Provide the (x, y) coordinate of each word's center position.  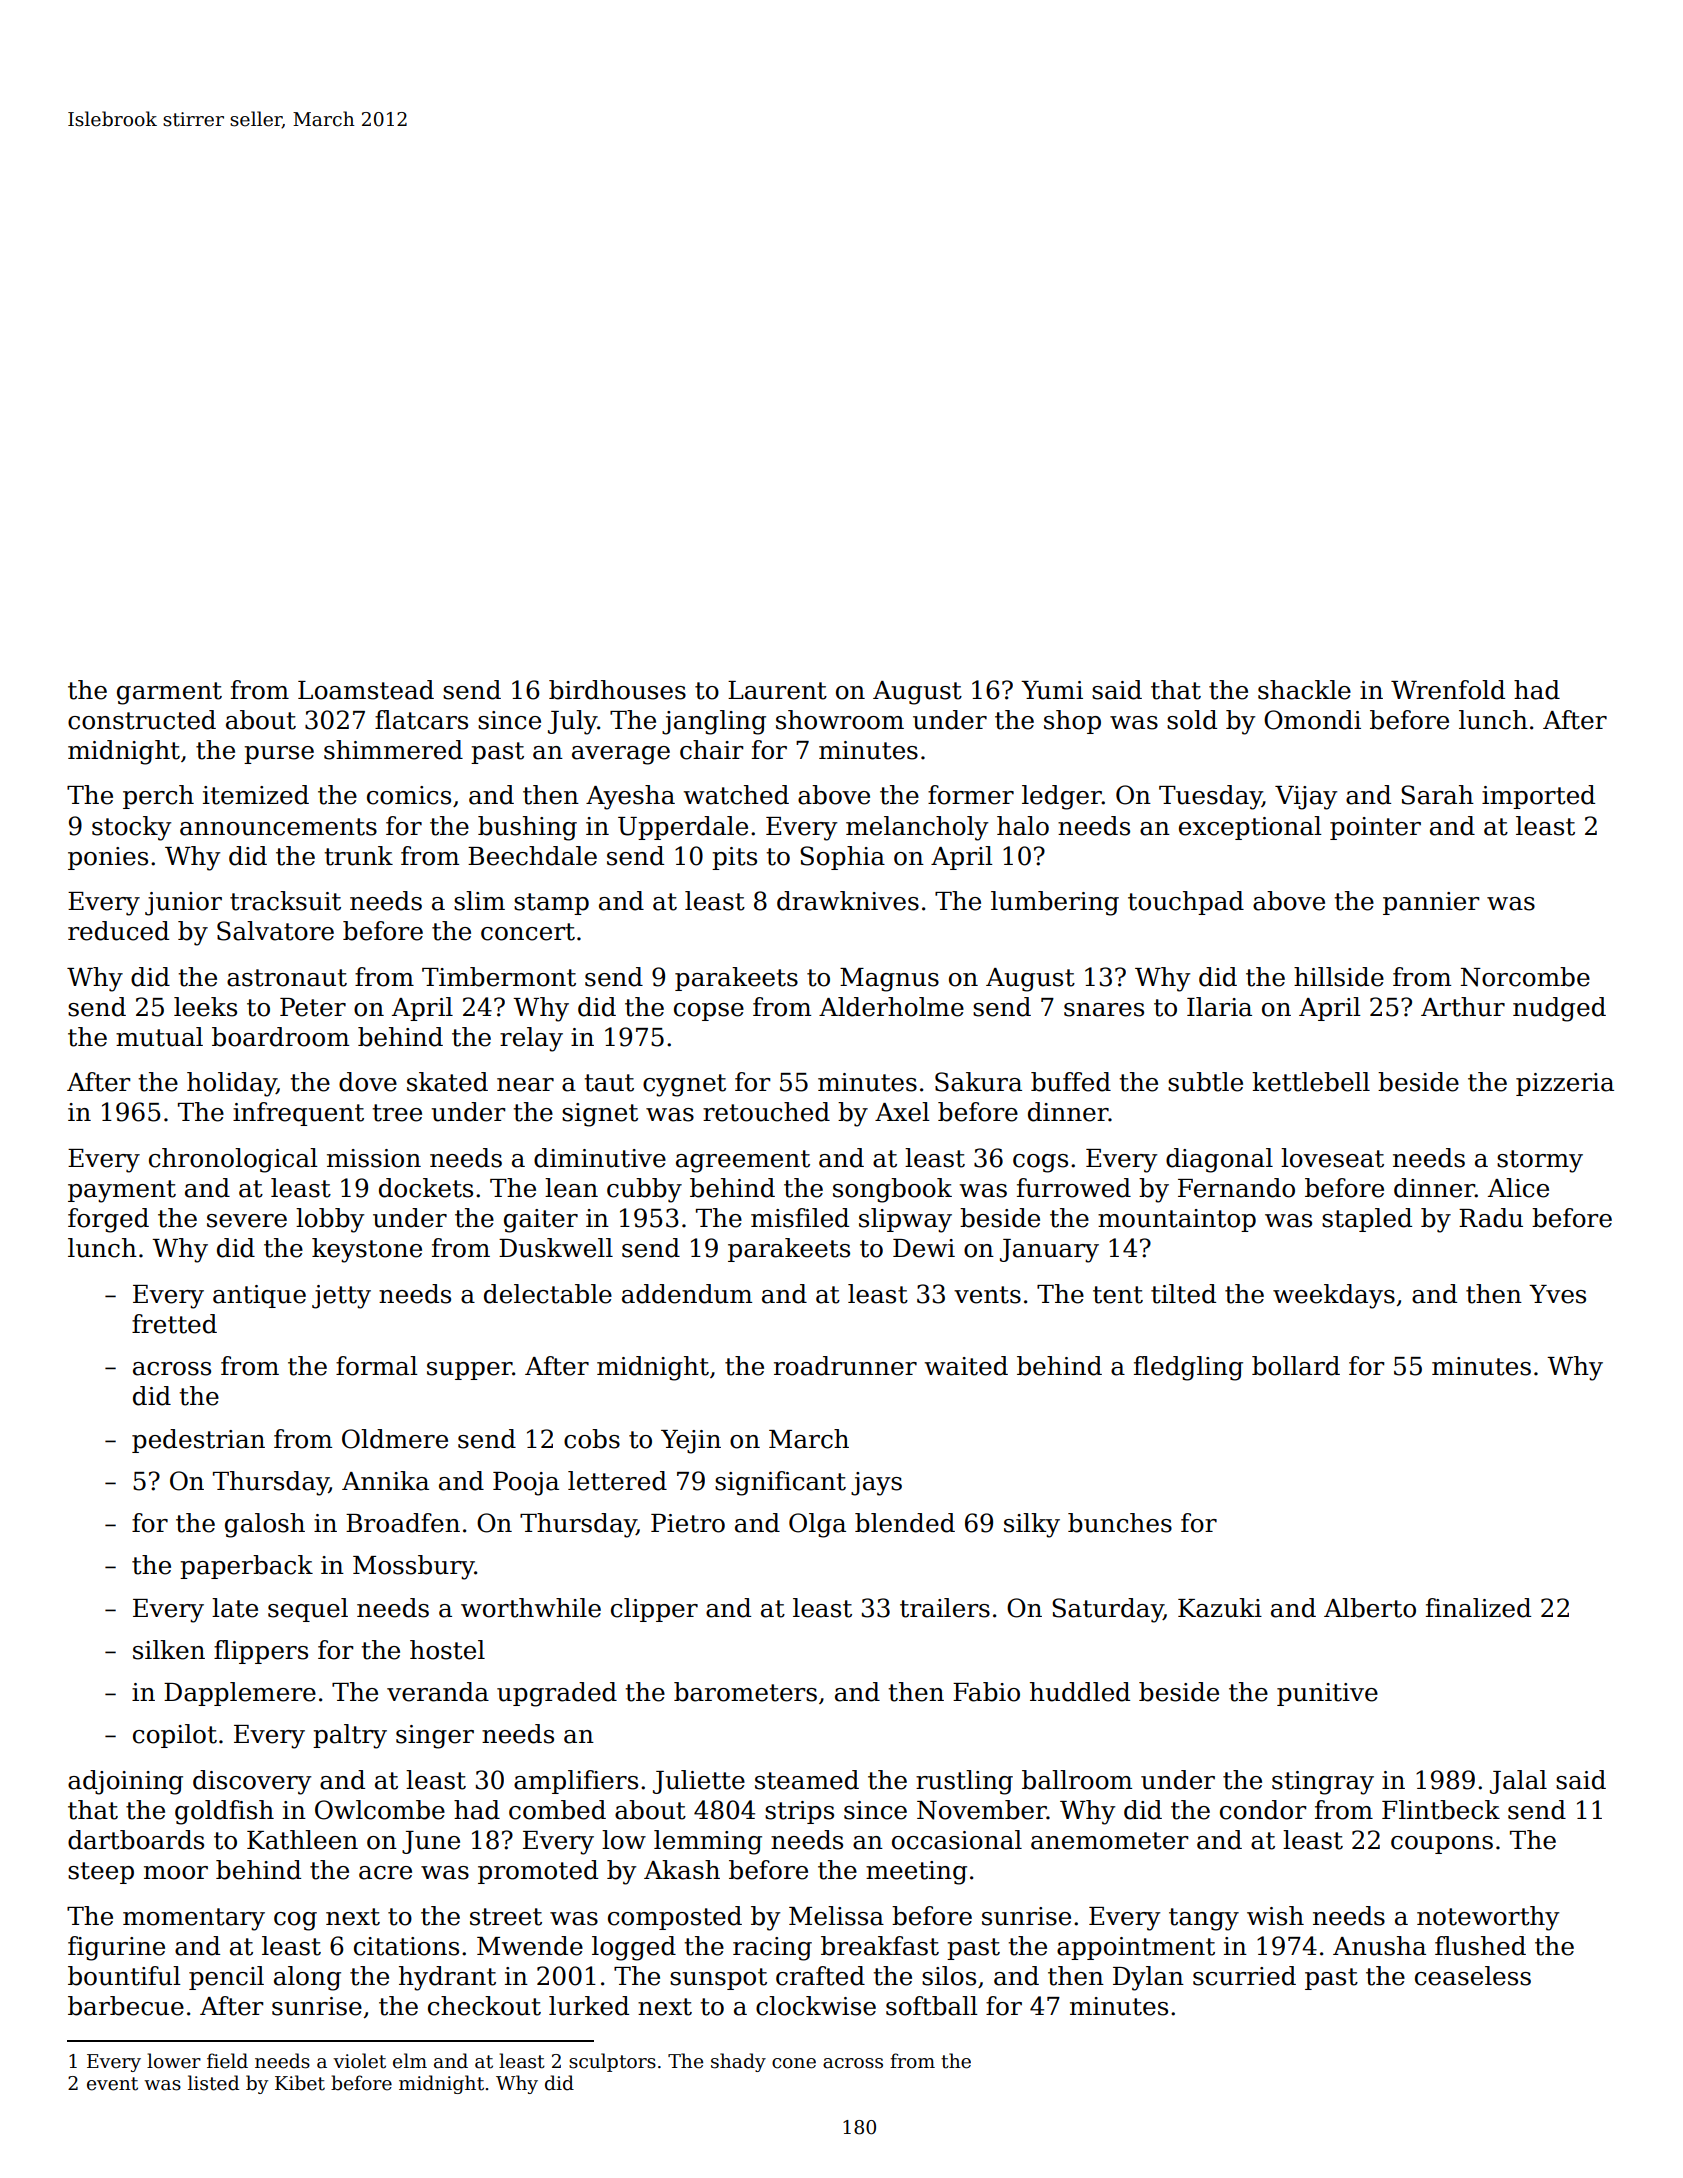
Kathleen (302, 1840)
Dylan (1148, 1978)
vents (987, 1295)
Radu (1491, 1218)
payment (122, 1191)
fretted (174, 1324)
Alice (1518, 1188)
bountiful (124, 1976)
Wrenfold (1448, 690)
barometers (745, 1692)
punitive (1327, 1694)
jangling (714, 722)
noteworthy (1488, 1918)
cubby (644, 1190)
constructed (142, 720)
